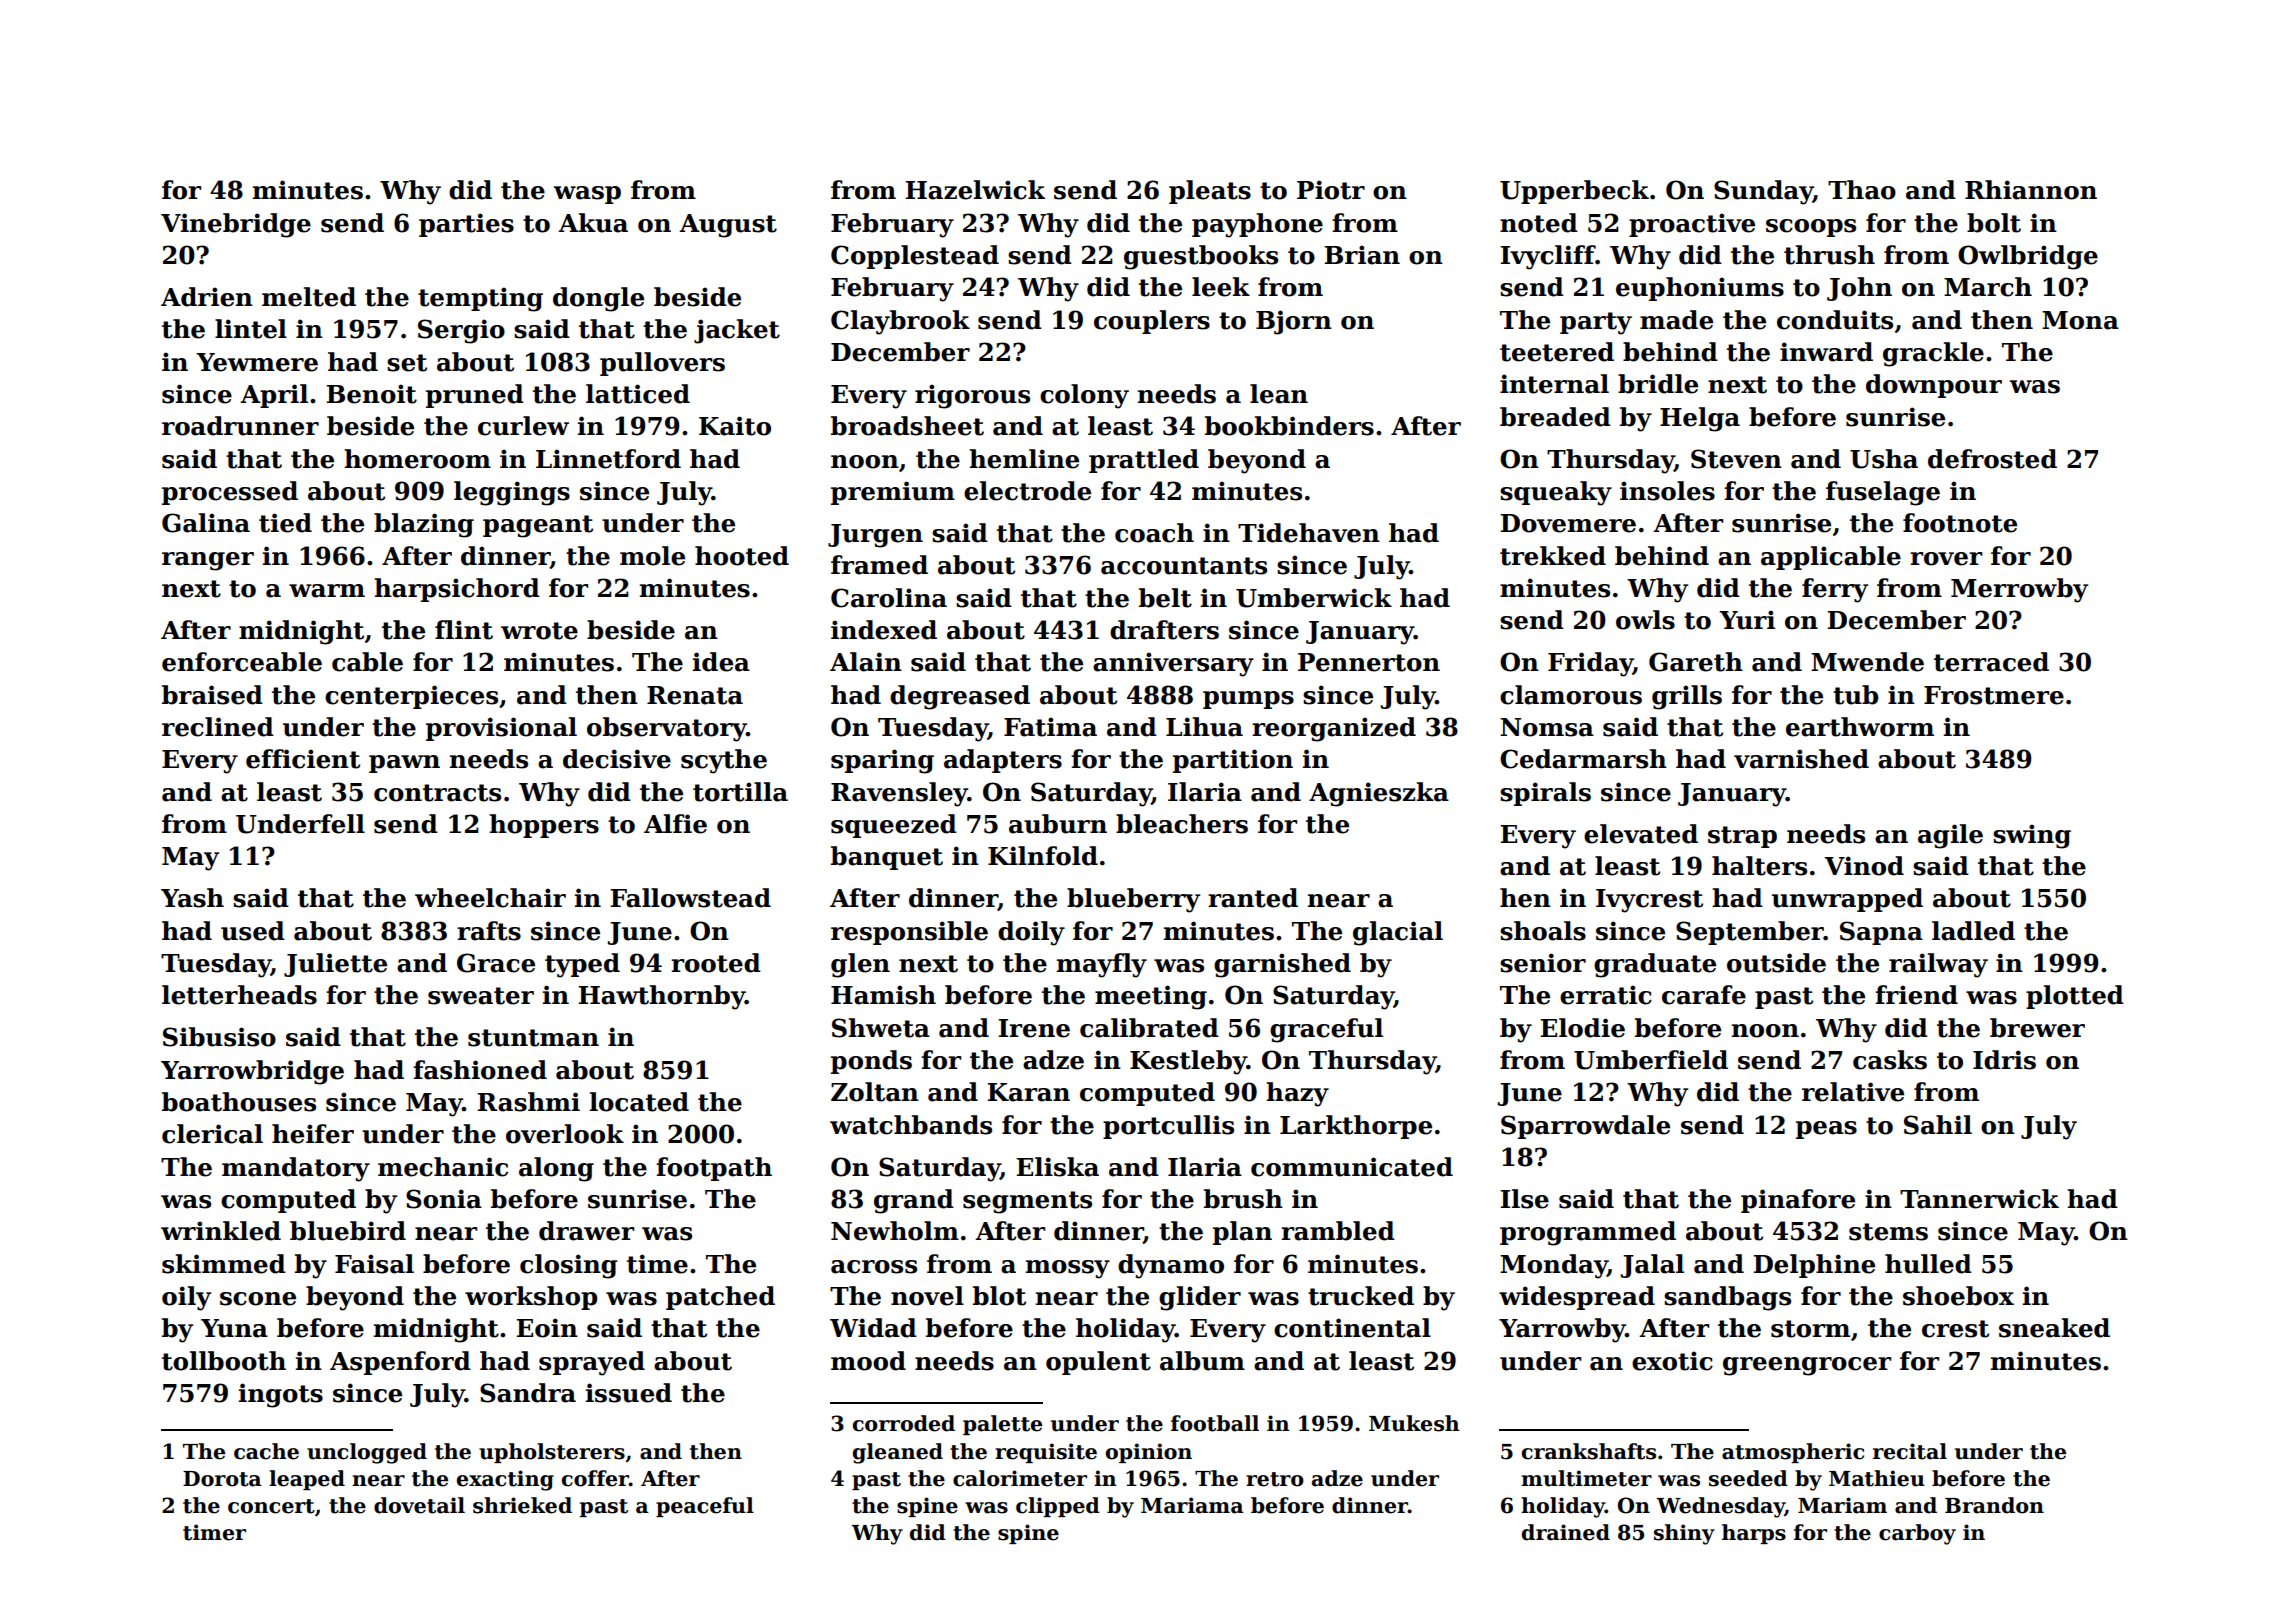  What do you see at coordinates (879, 565) in the screenshot?
I see `framed` at bounding box center [879, 565].
